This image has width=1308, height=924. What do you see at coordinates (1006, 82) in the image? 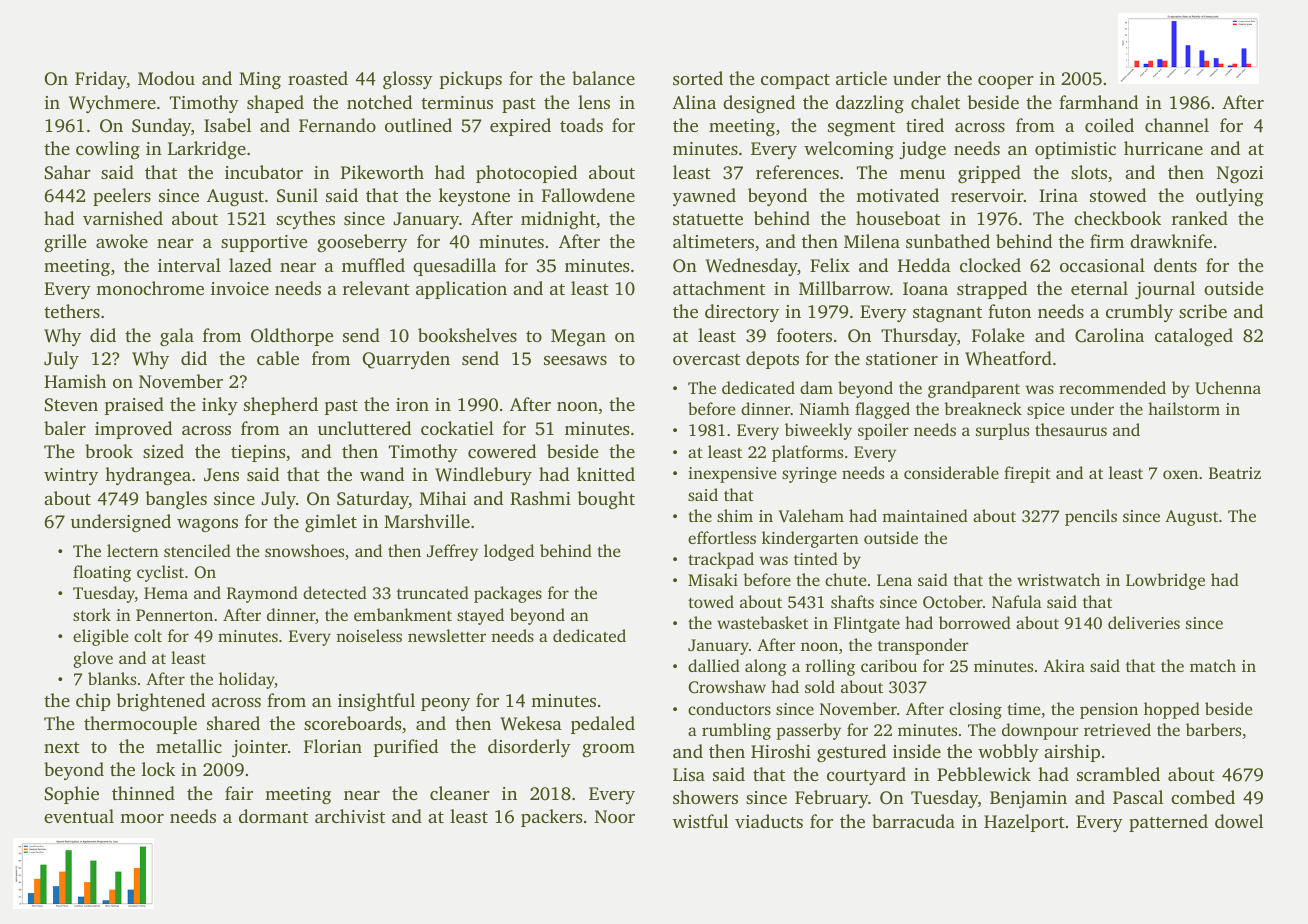
I see `cooper` at bounding box center [1006, 82].
